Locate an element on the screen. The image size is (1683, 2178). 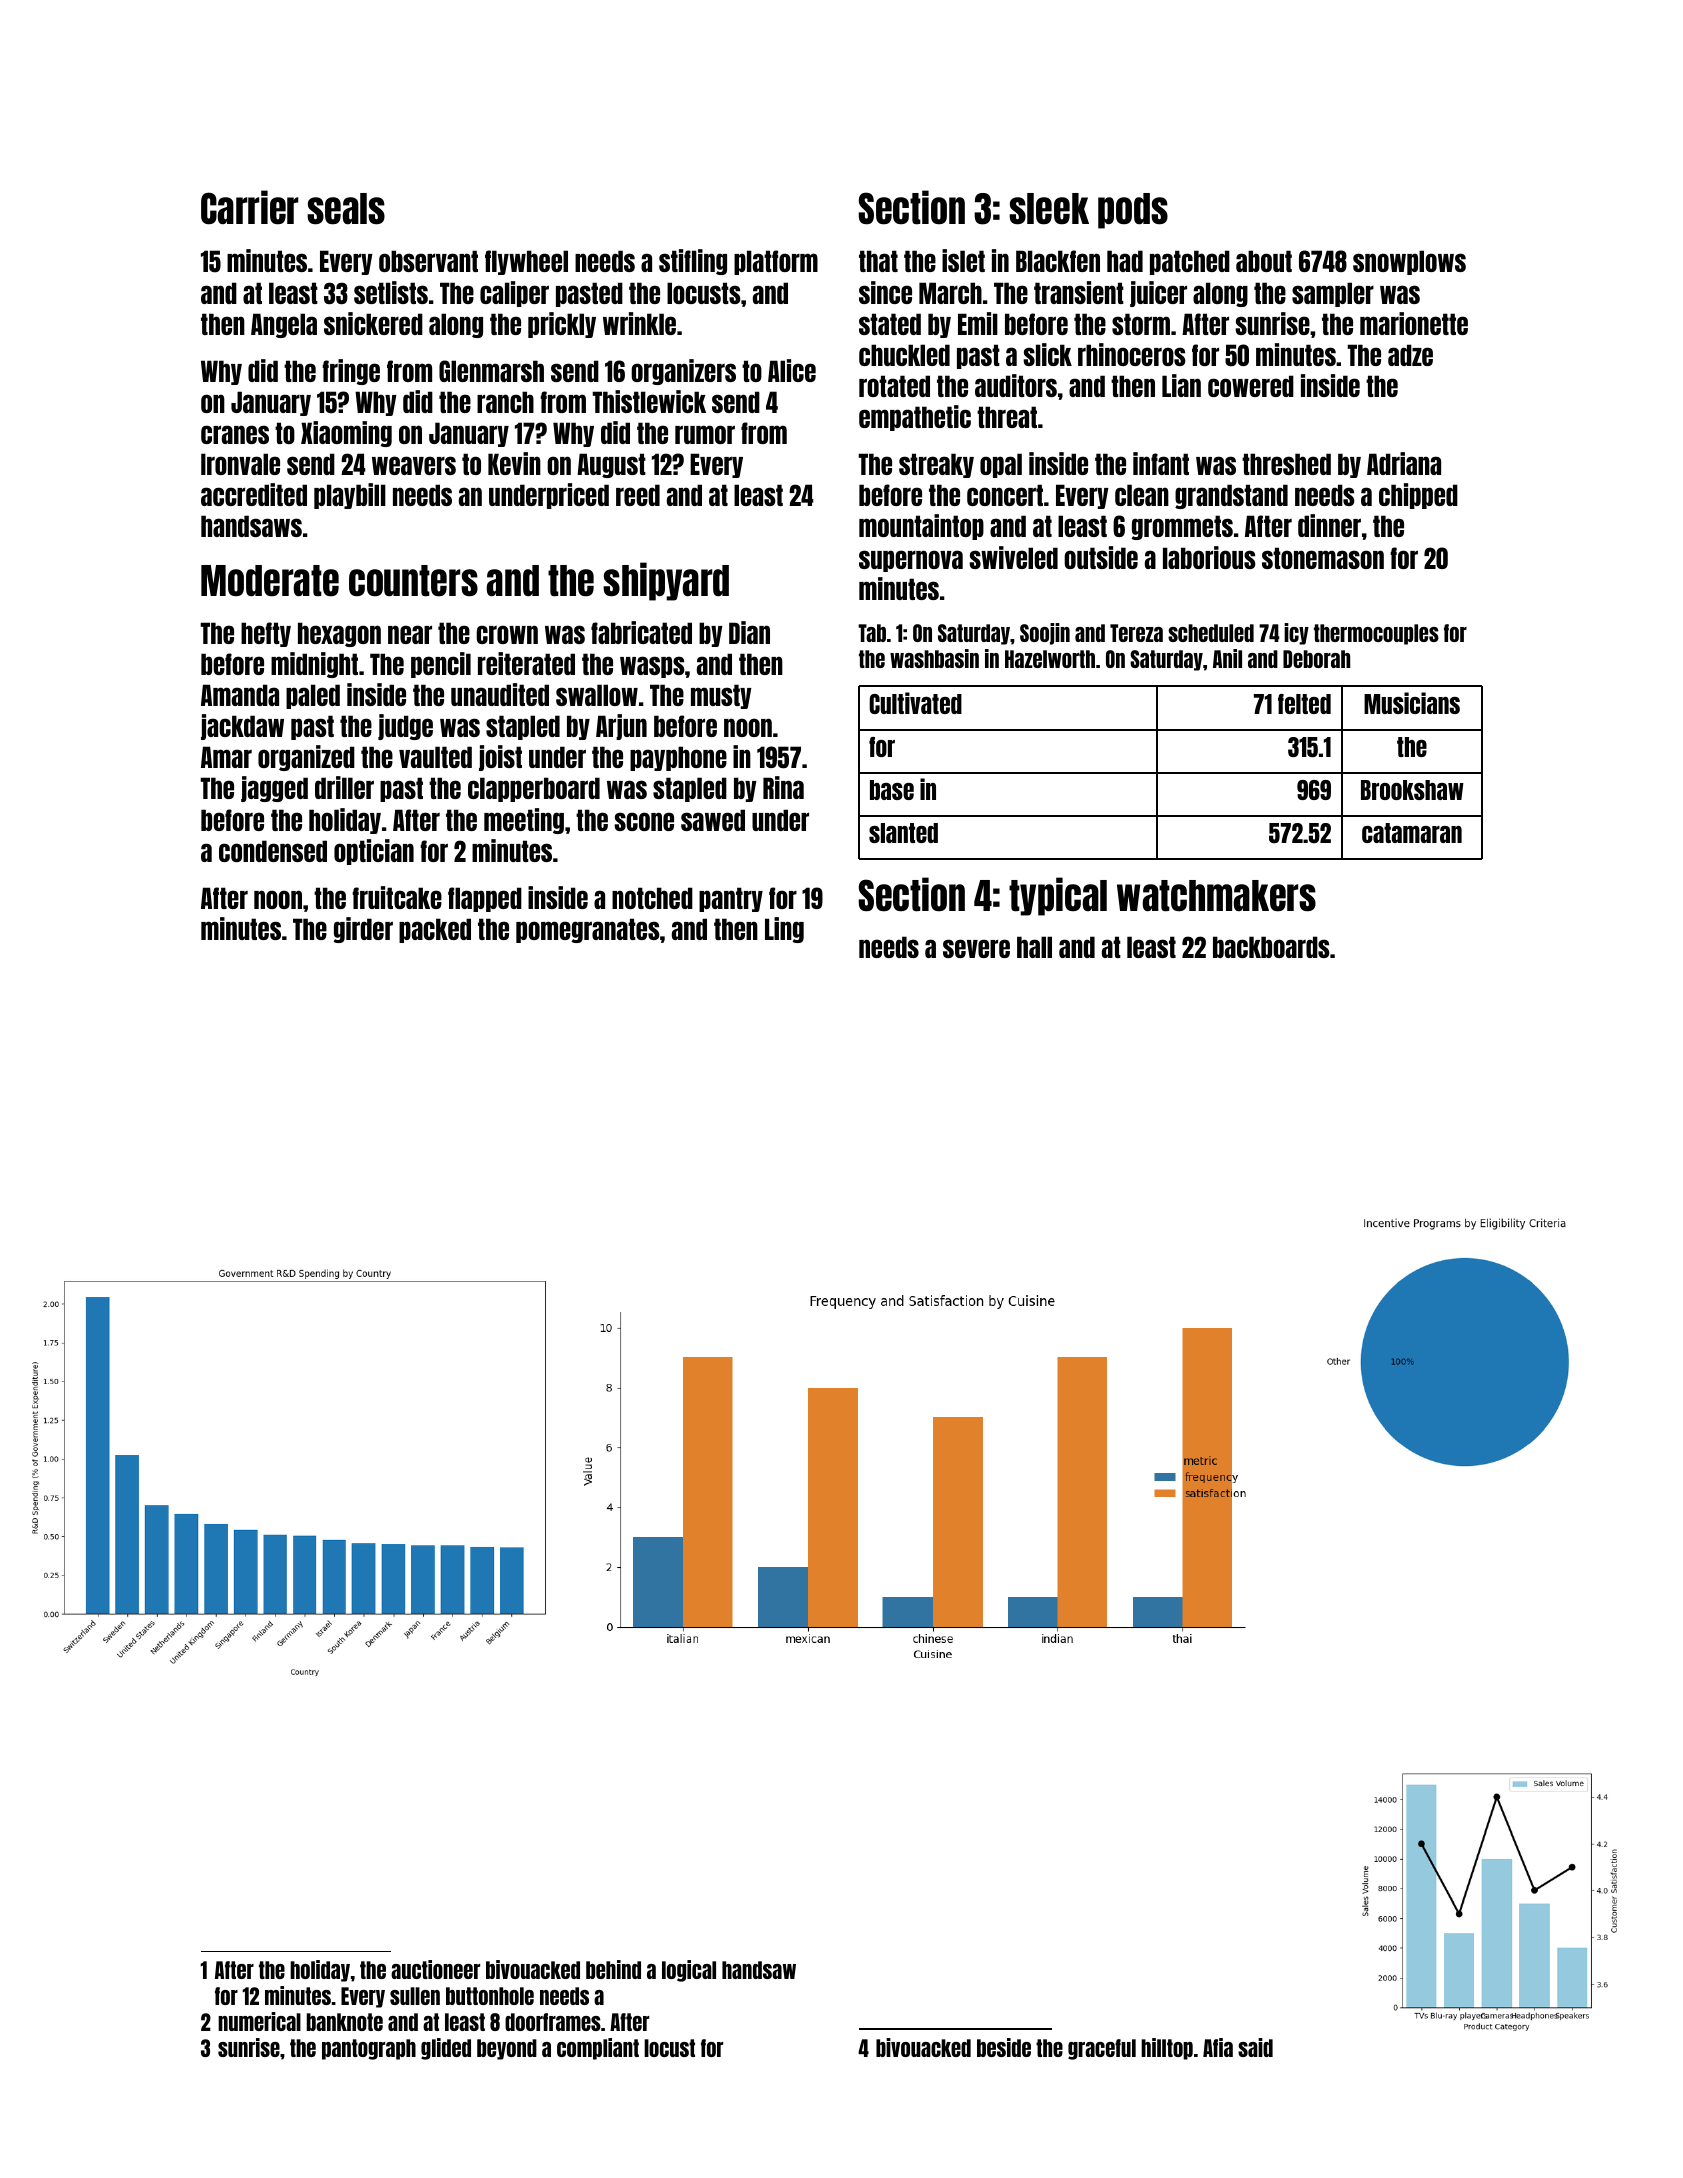
watchmakers is located at coordinates (1216, 896).
